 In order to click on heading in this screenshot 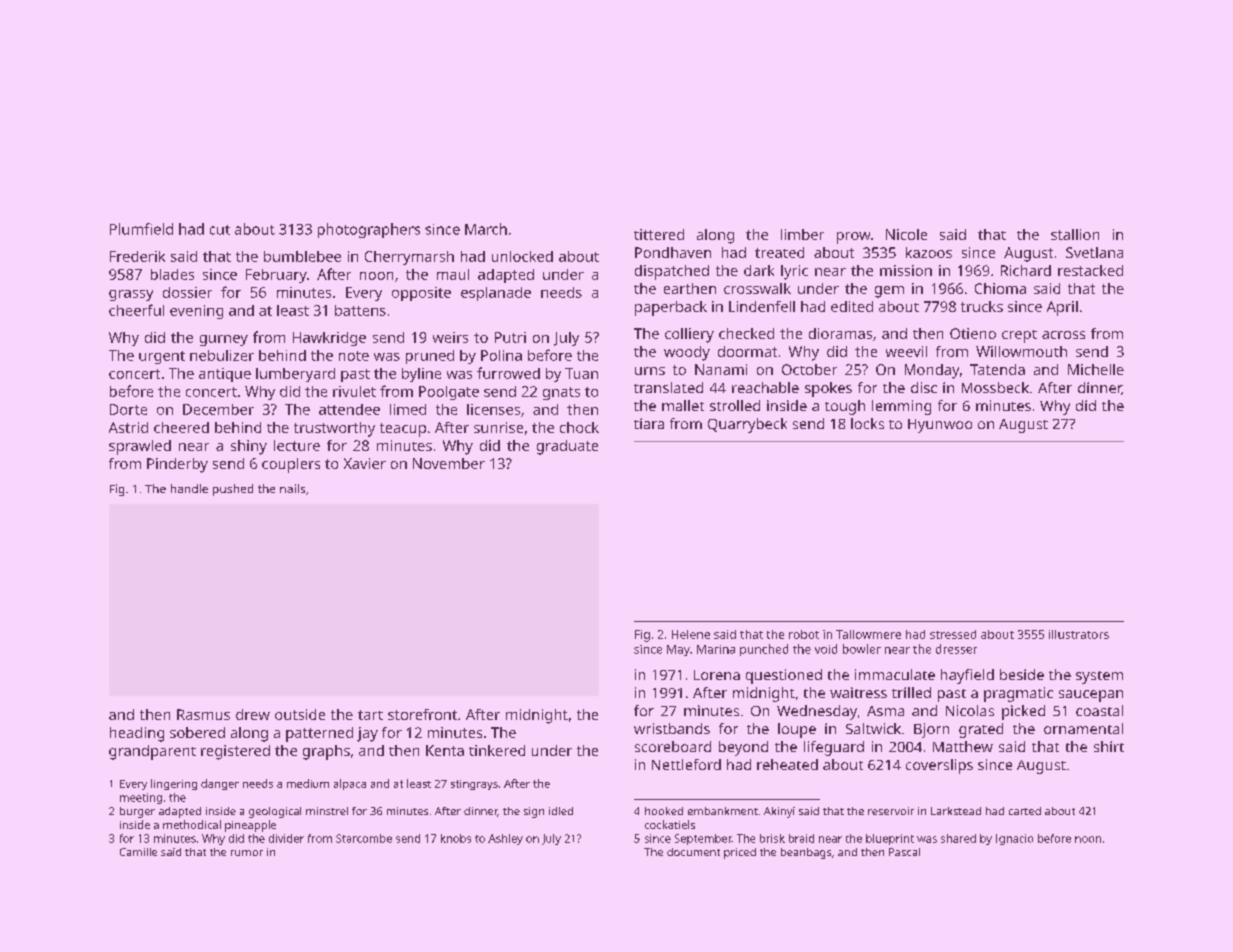, I will do `click(137, 734)`.
